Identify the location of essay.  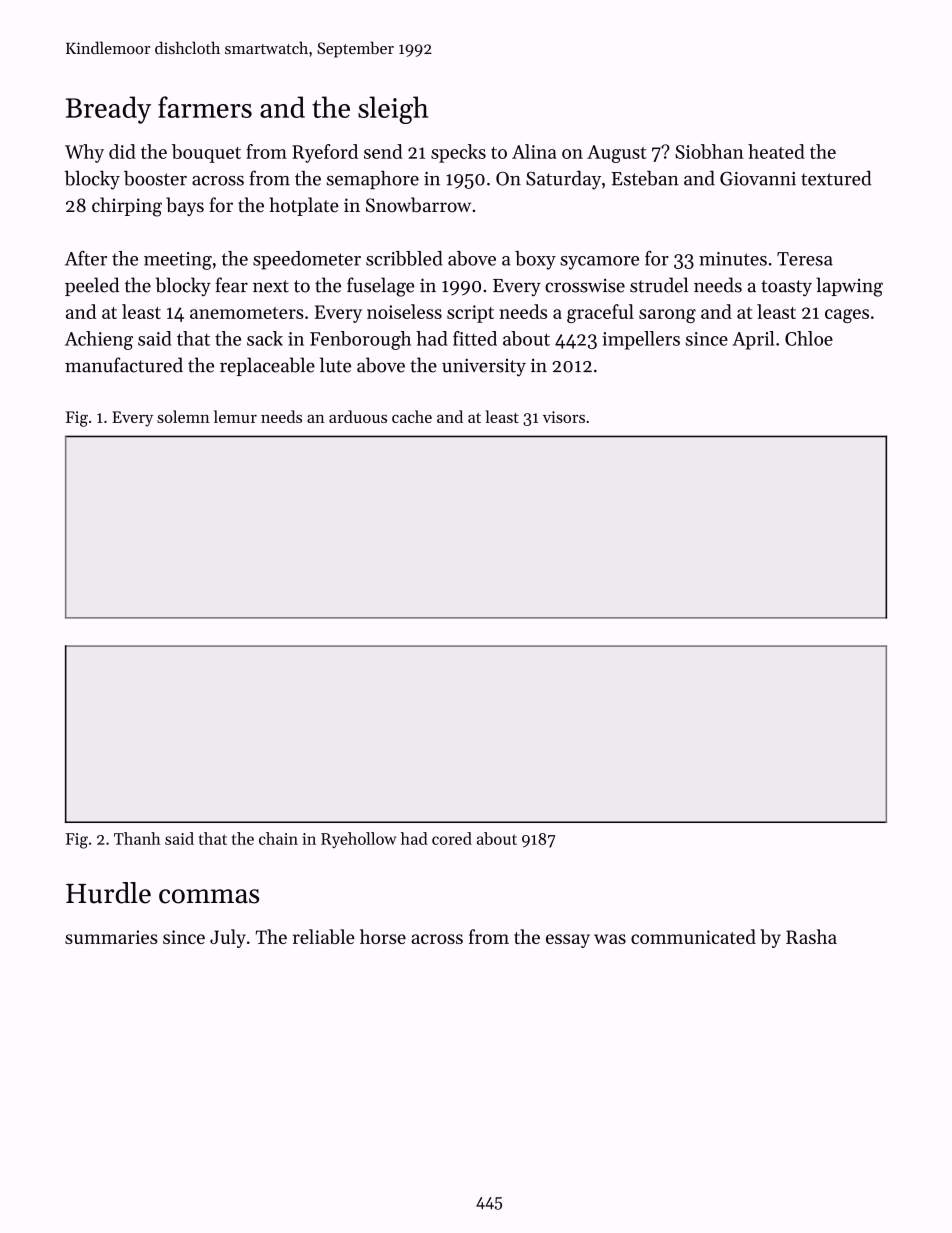
(568, 941).
